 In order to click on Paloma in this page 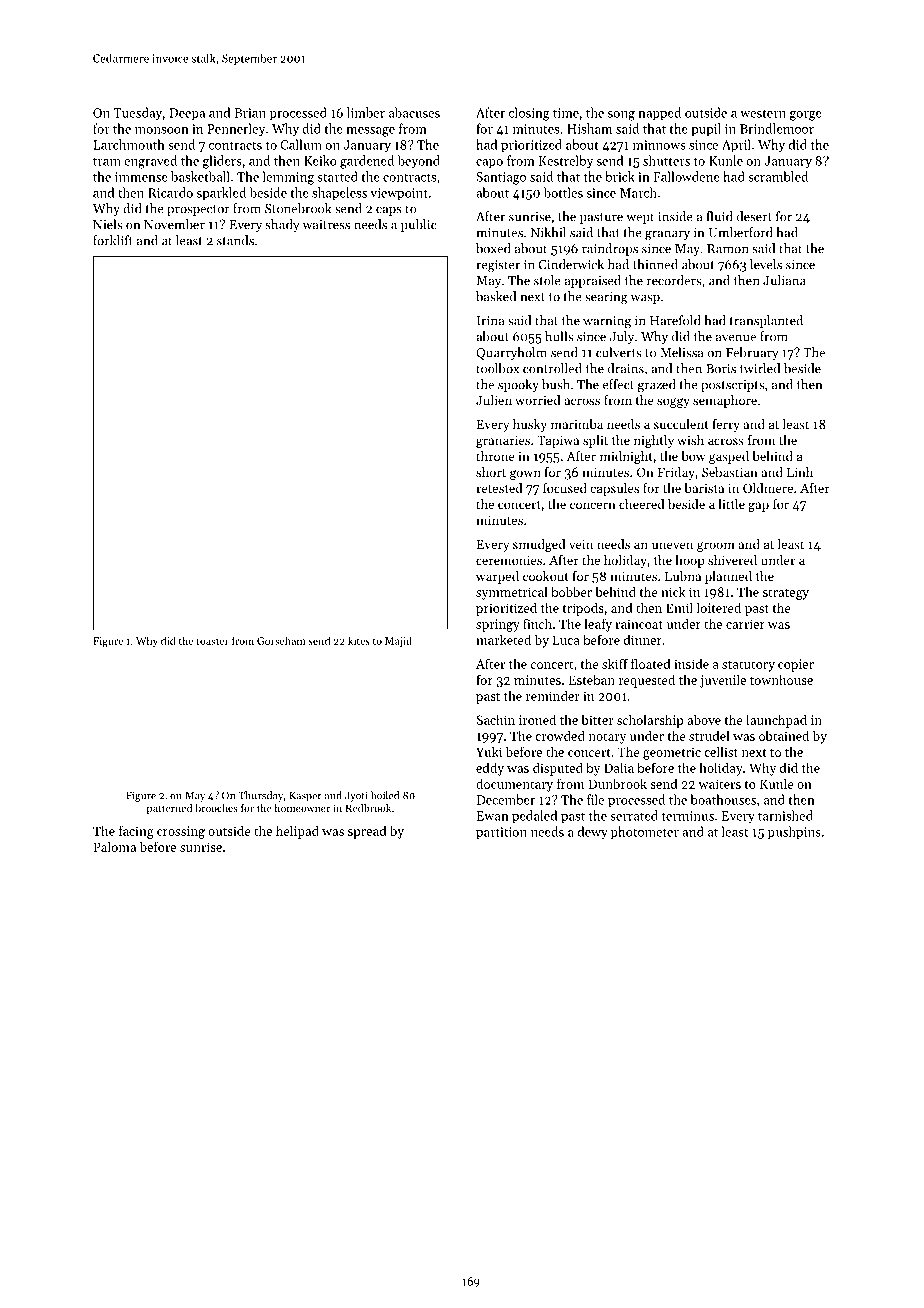, I will do `click(114, 846)`.
